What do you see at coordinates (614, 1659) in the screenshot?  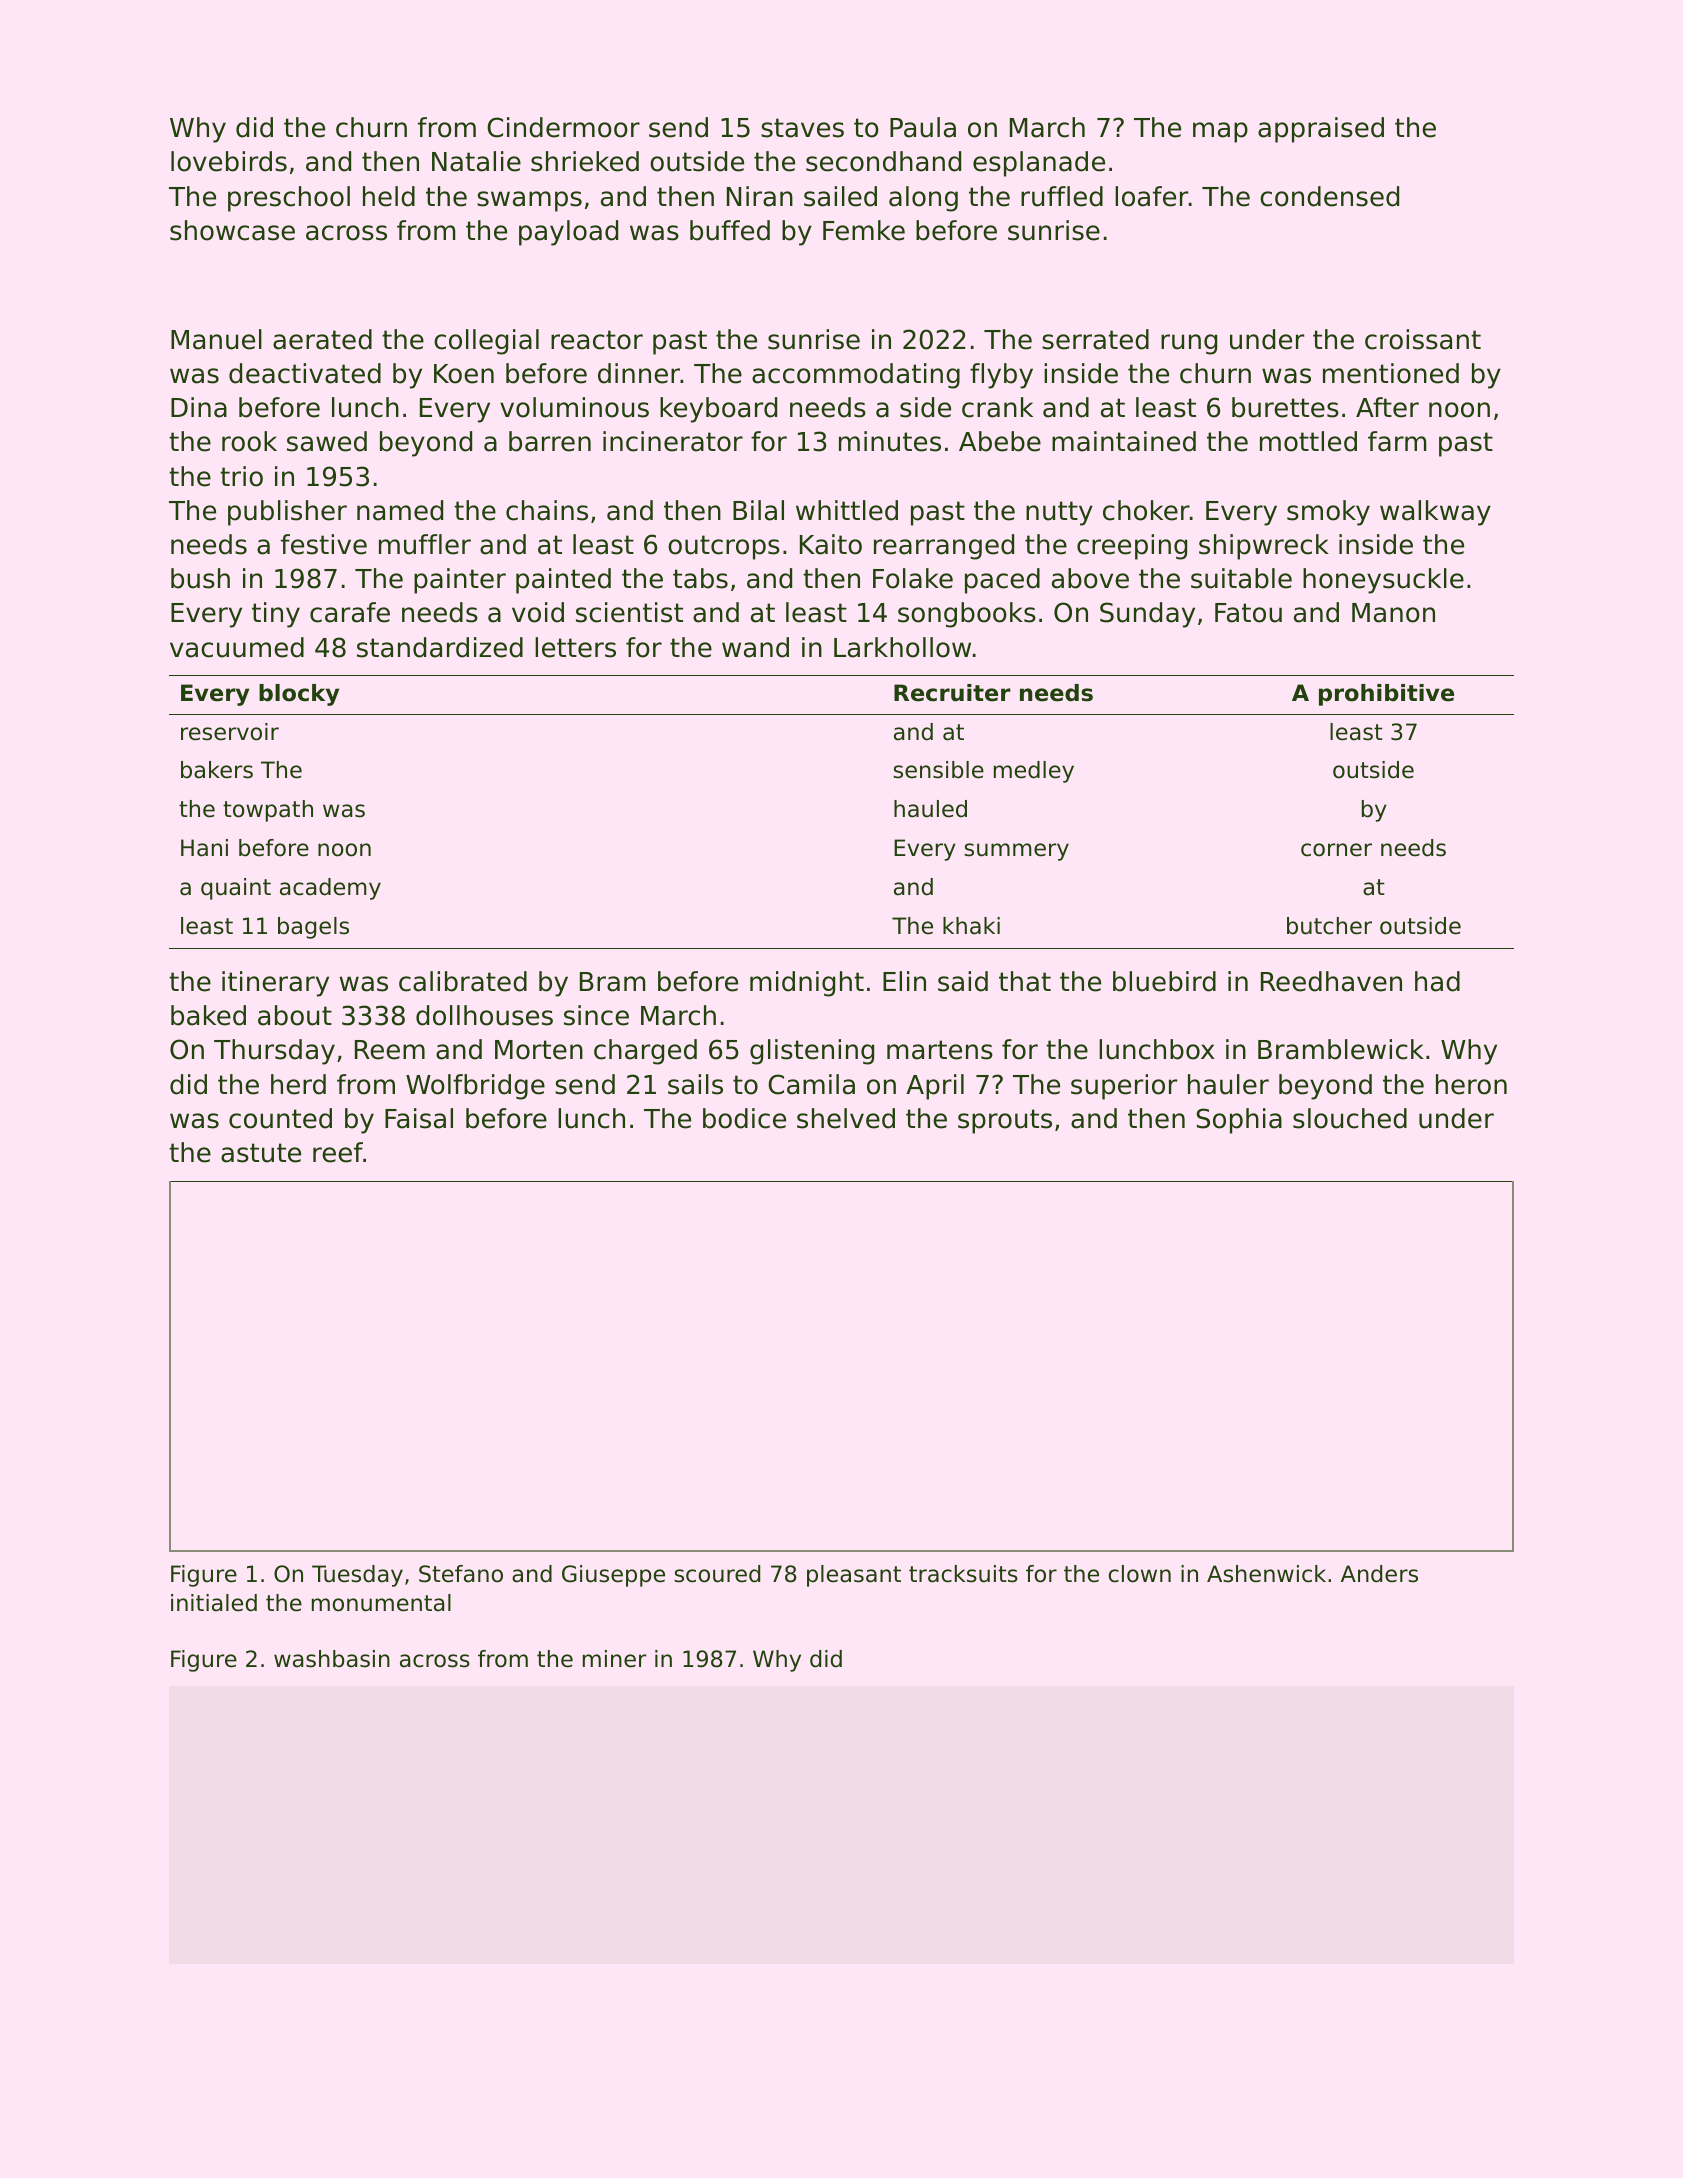 I see `miner` at bounding box center [614, 1659].
